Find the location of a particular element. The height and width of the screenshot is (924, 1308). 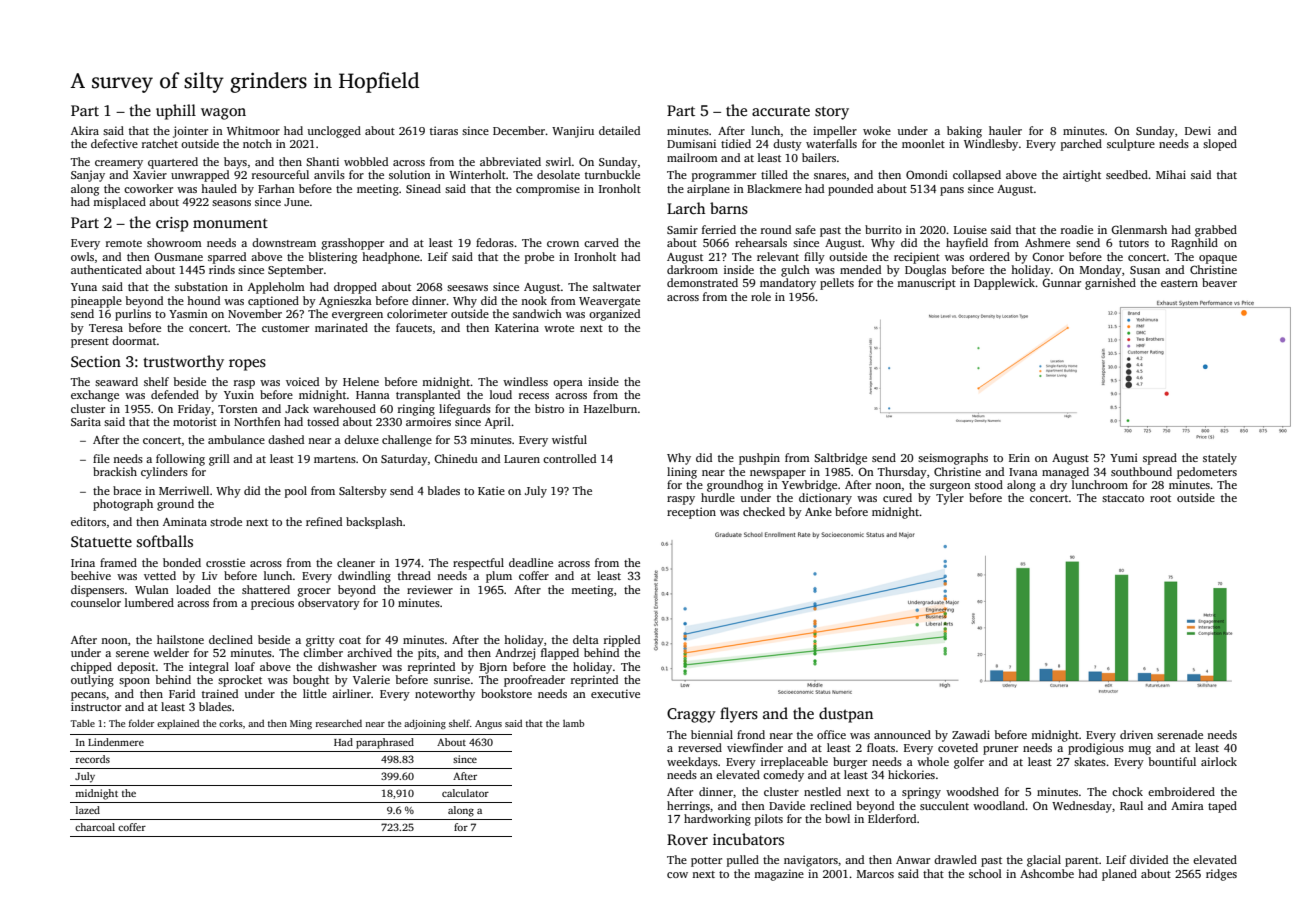

backsplash is located at coordinates (374, 523).
